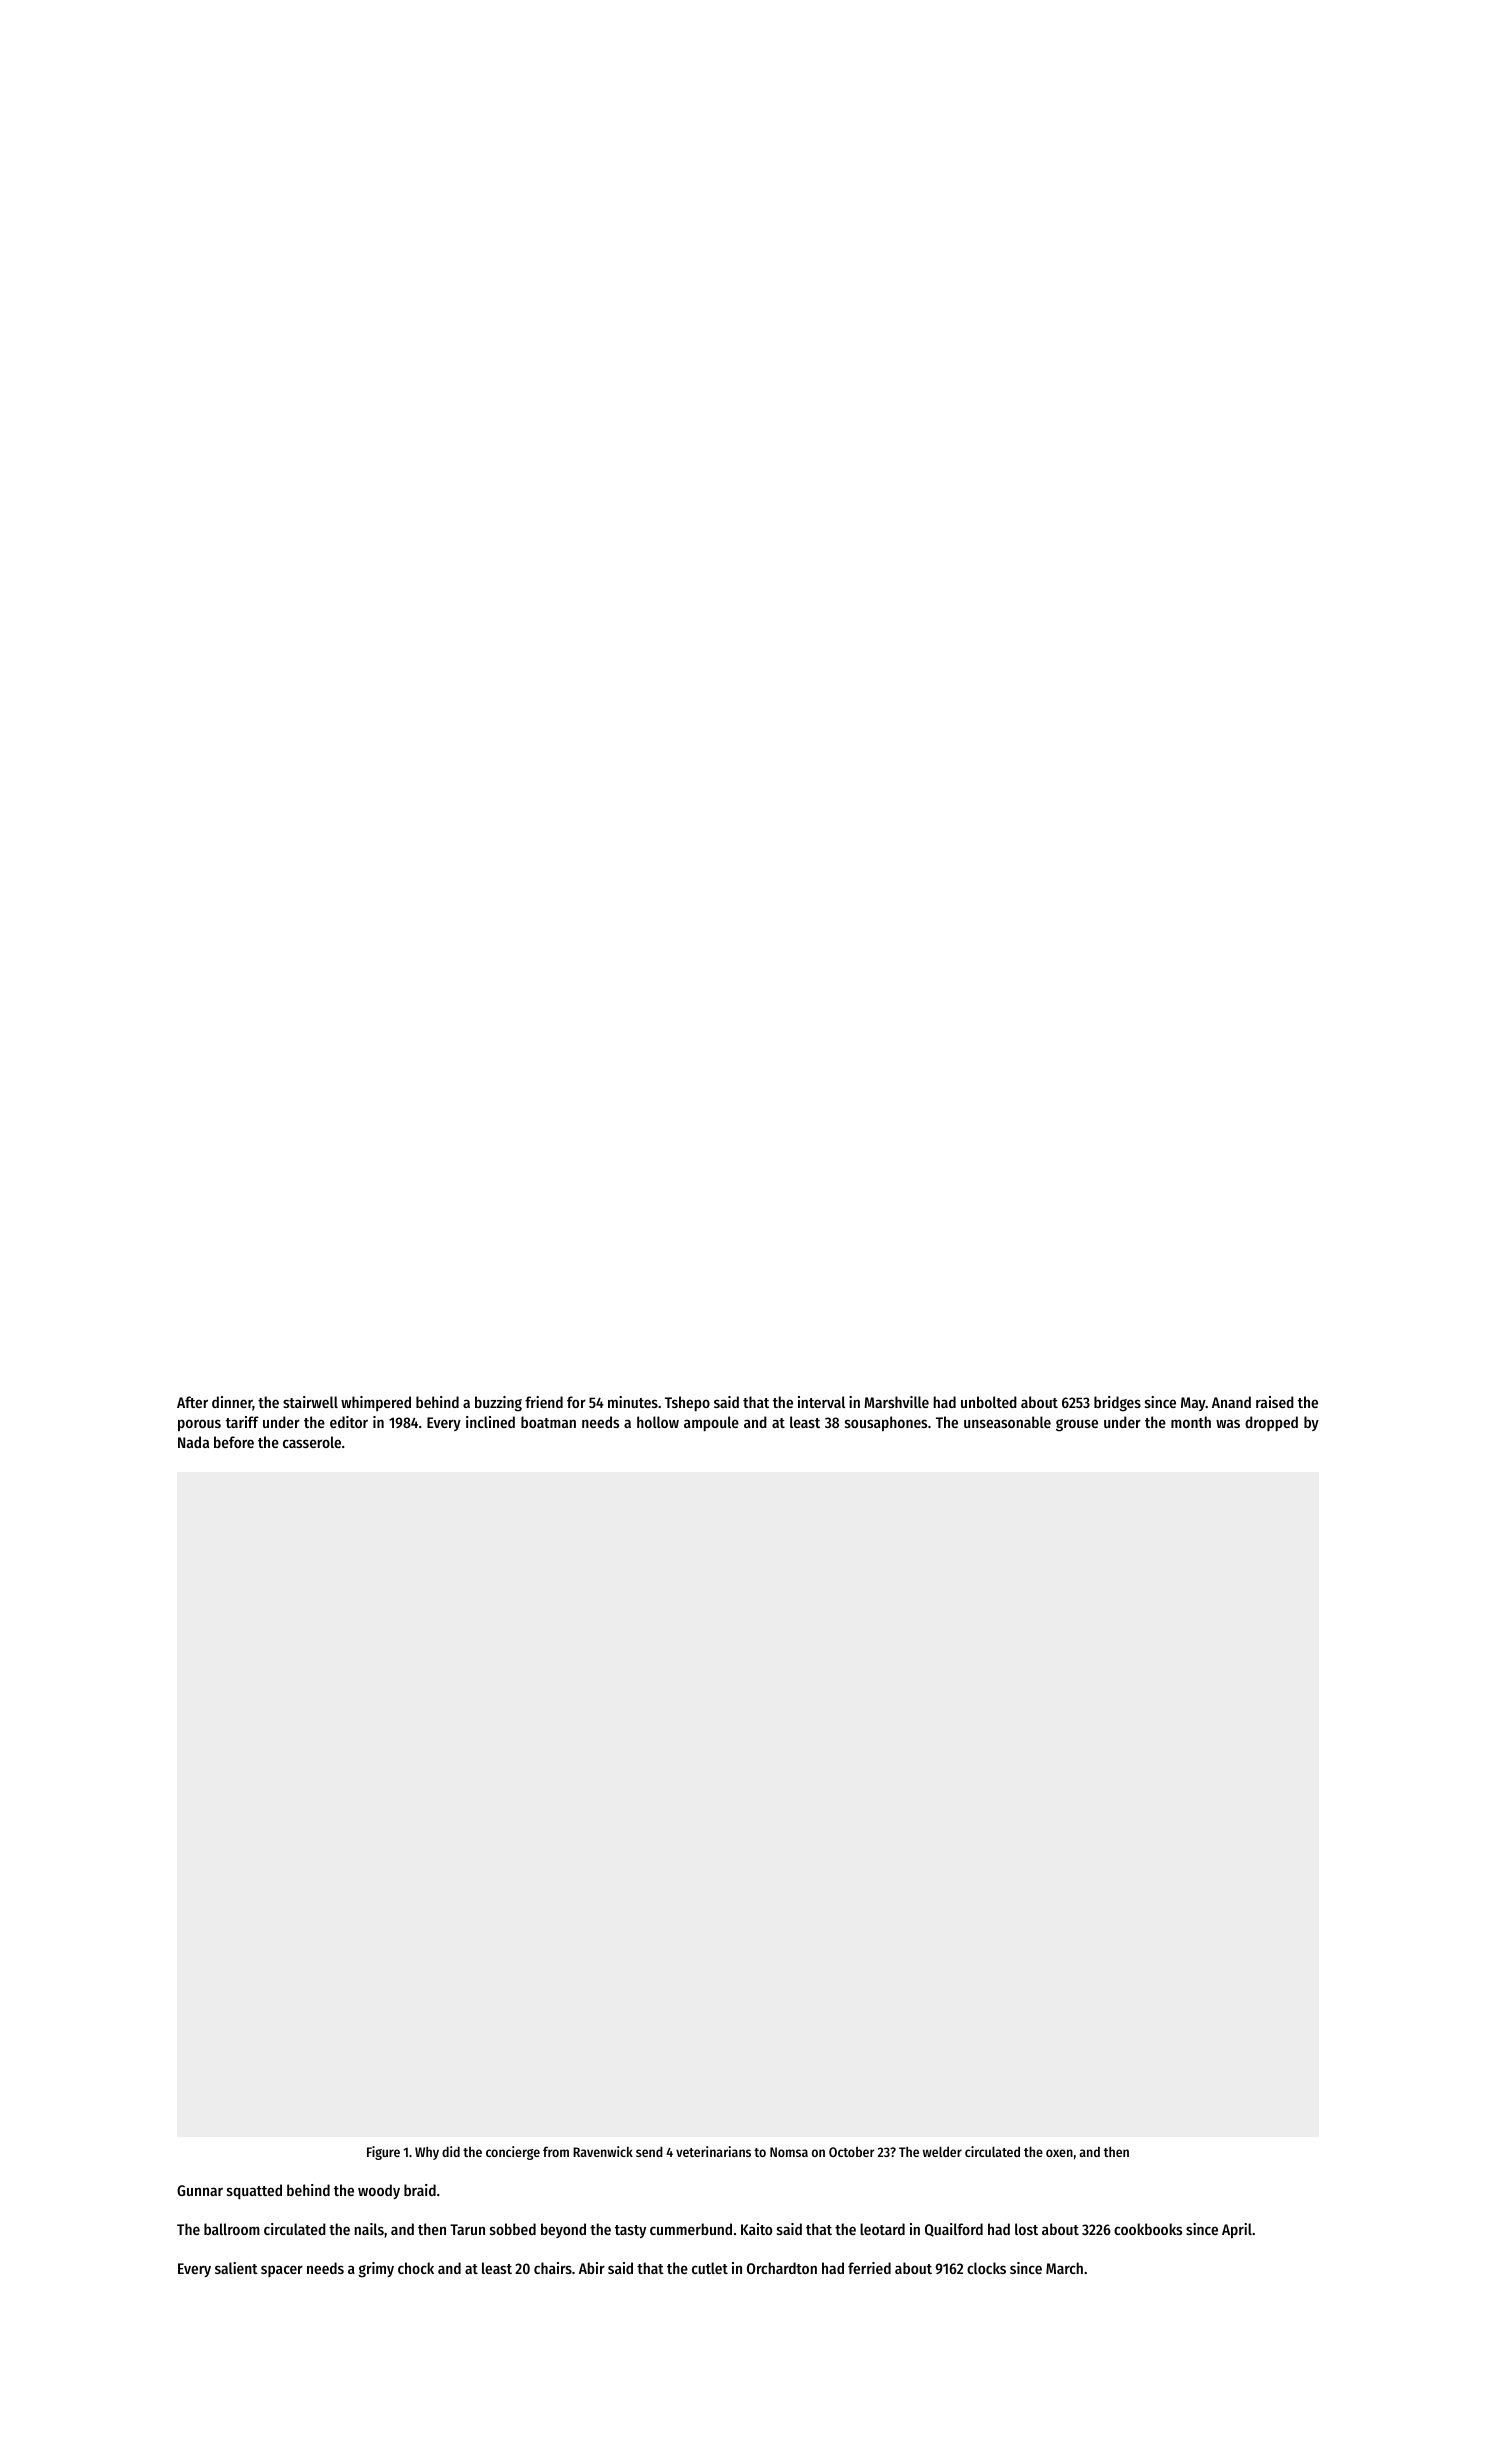 Image resolution: width=1496 pixels, height=2464 pixels. Describe the element at coordinates (383, 2153) in the screenshot. I see `Figure` at that location.
